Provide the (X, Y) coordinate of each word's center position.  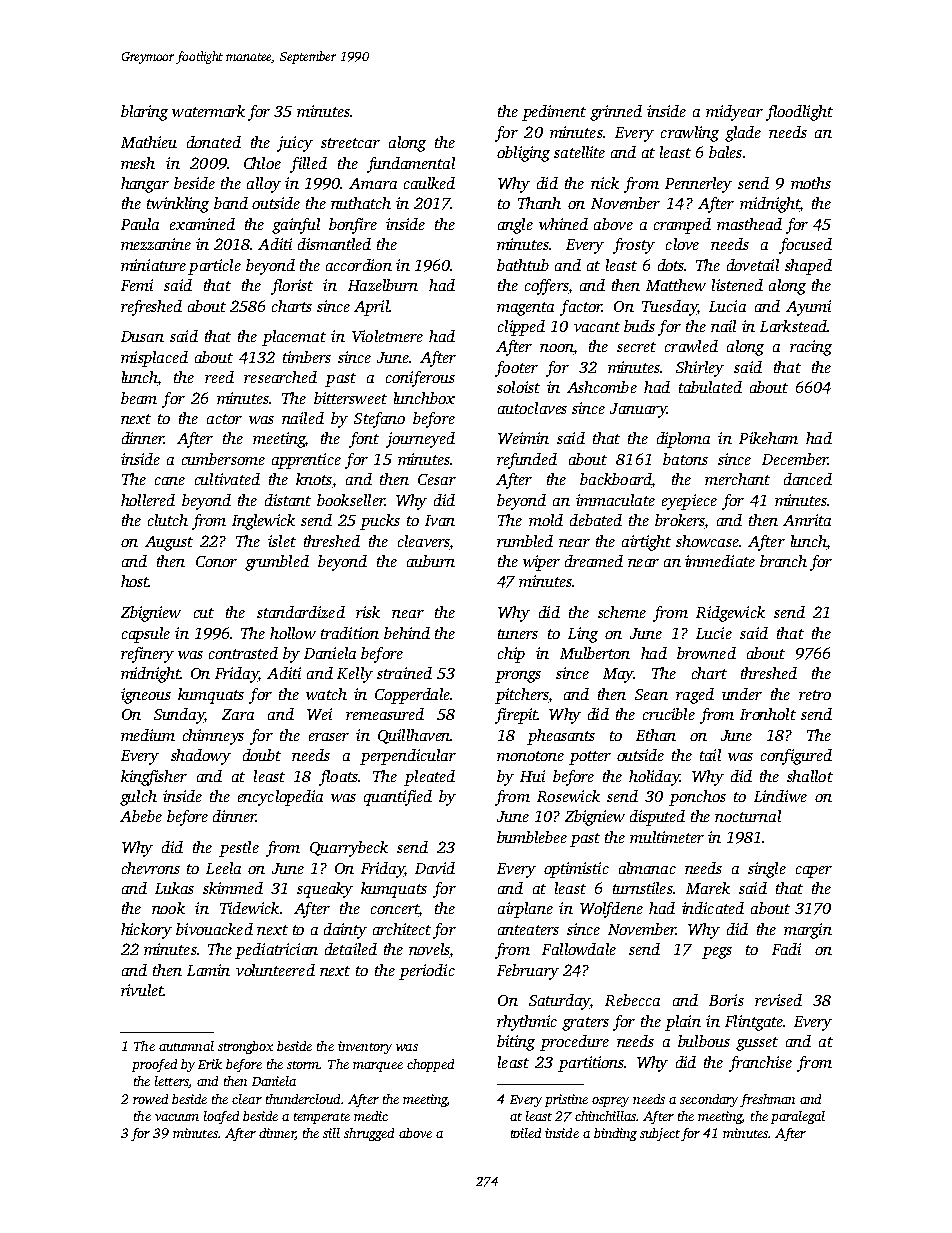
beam (139, 398)
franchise (760, 1064)
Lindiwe (780, 796)
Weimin (523, 438)
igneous (146, 696)
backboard (615, 479)
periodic (427, 972)
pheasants (561, 737)
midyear (734, 113)
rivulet (142, 990)
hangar (145, 185)
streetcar (350, 143)
